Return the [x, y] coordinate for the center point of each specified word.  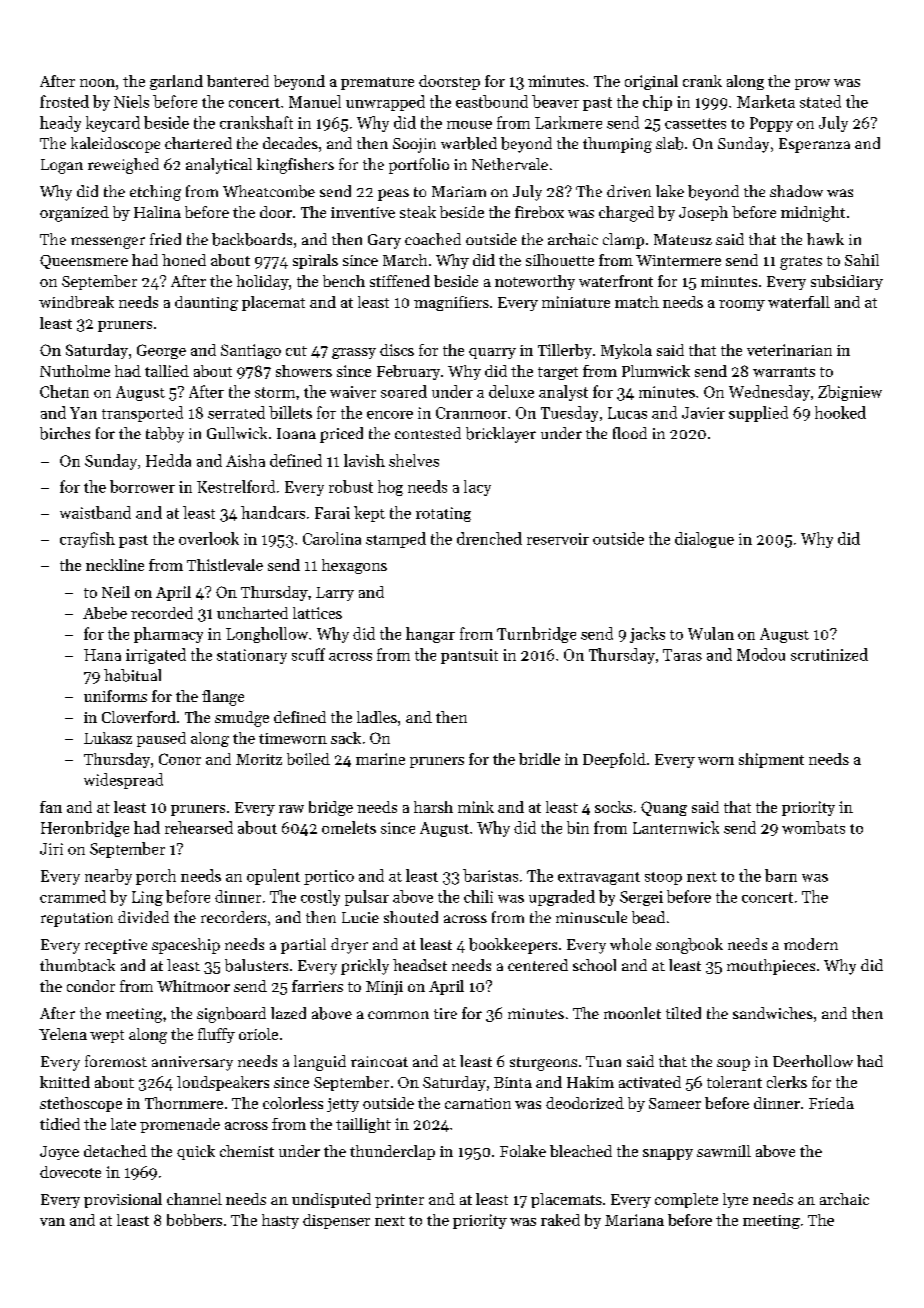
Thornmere [184, 1103]
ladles [377, 717]
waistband [95, 512]
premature [377, 83]
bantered [238, 81]
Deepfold [614, 760]
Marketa [766, 101]
